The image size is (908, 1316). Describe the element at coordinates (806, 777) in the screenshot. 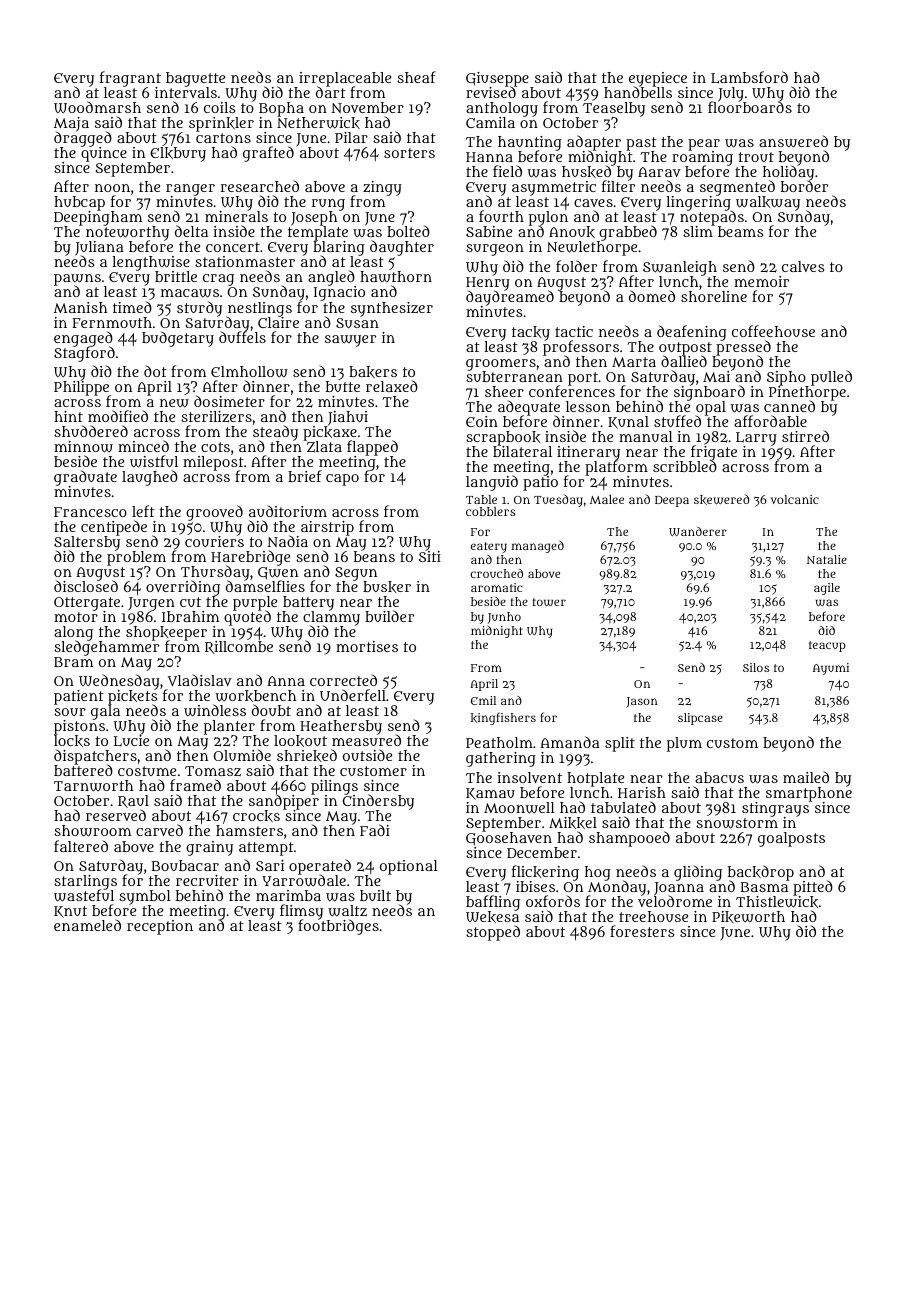

I see `mailed` at that location.
